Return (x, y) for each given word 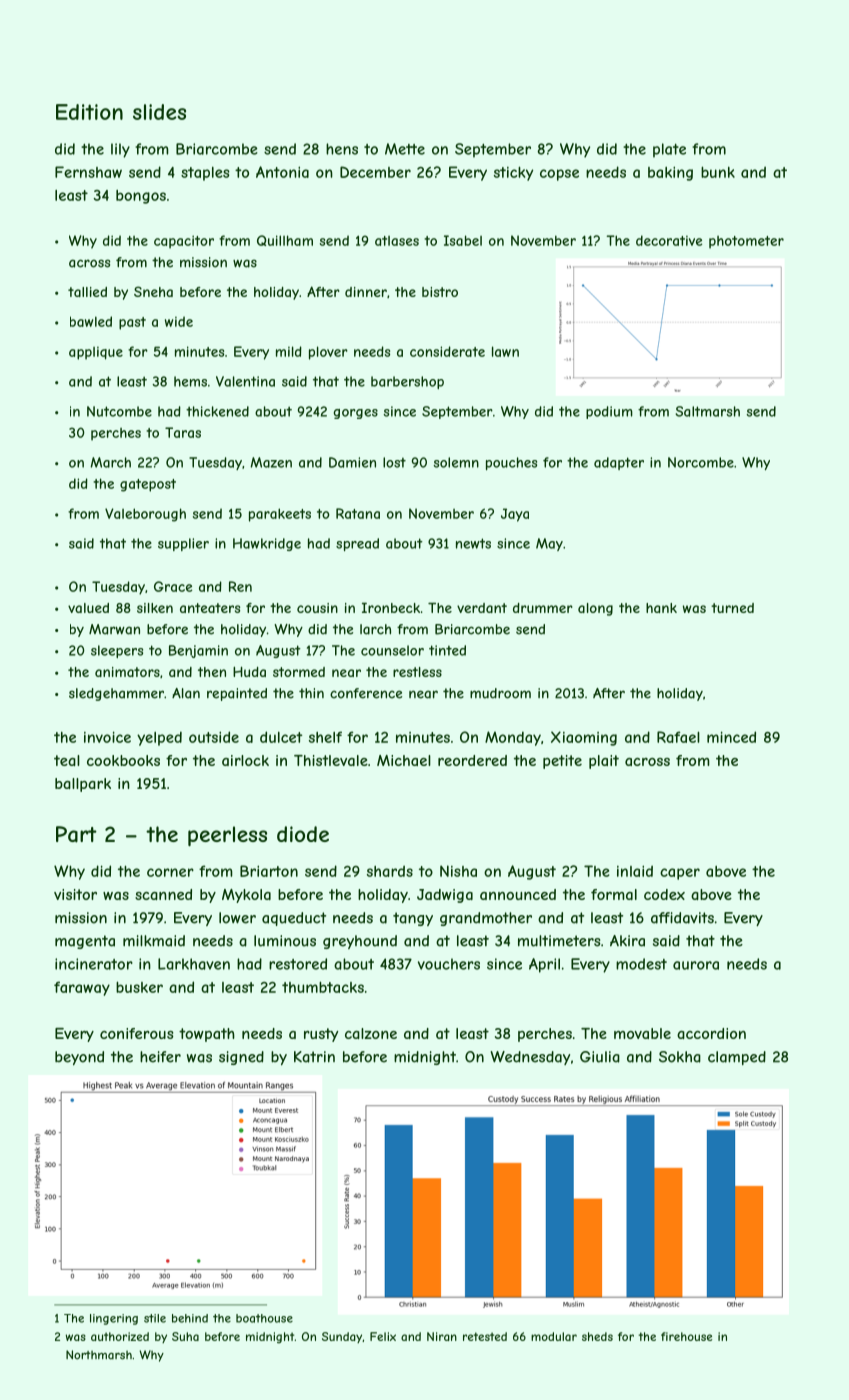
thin (311, 693)
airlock (245, 760)
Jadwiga (445, 896)
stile (155, 1318)
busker (139, 987)
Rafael (678, 737)
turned (732, 608)
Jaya (515, 515)
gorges (356, 414)
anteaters (210, 608)
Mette (405, 149)
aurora (696, 965)
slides (159, 112)
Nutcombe (119, 411)
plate (669, 150)
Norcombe (701, 462)
